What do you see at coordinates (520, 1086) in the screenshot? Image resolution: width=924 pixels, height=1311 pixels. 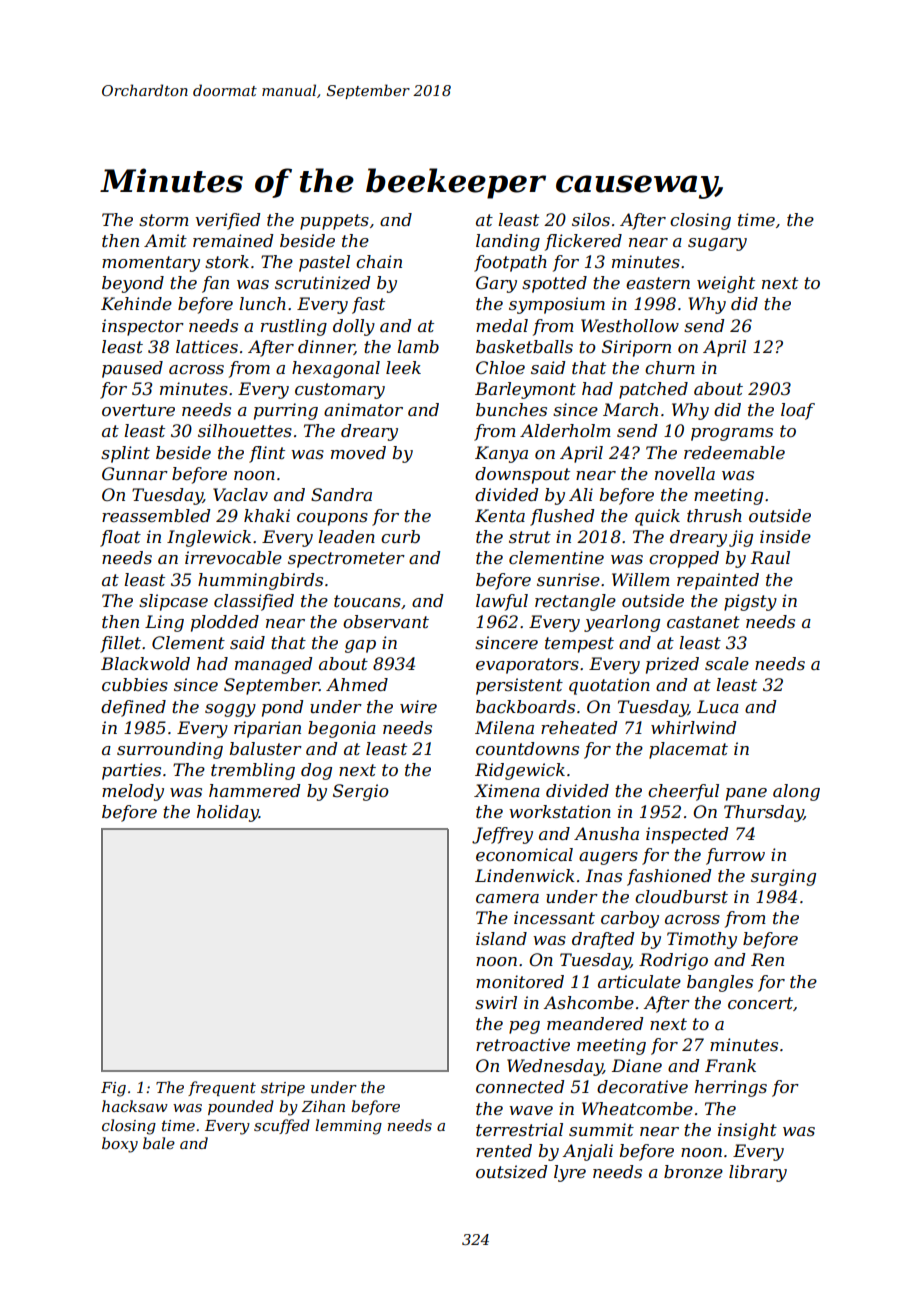 I see `connected` at bounding box center [520, 1086].
